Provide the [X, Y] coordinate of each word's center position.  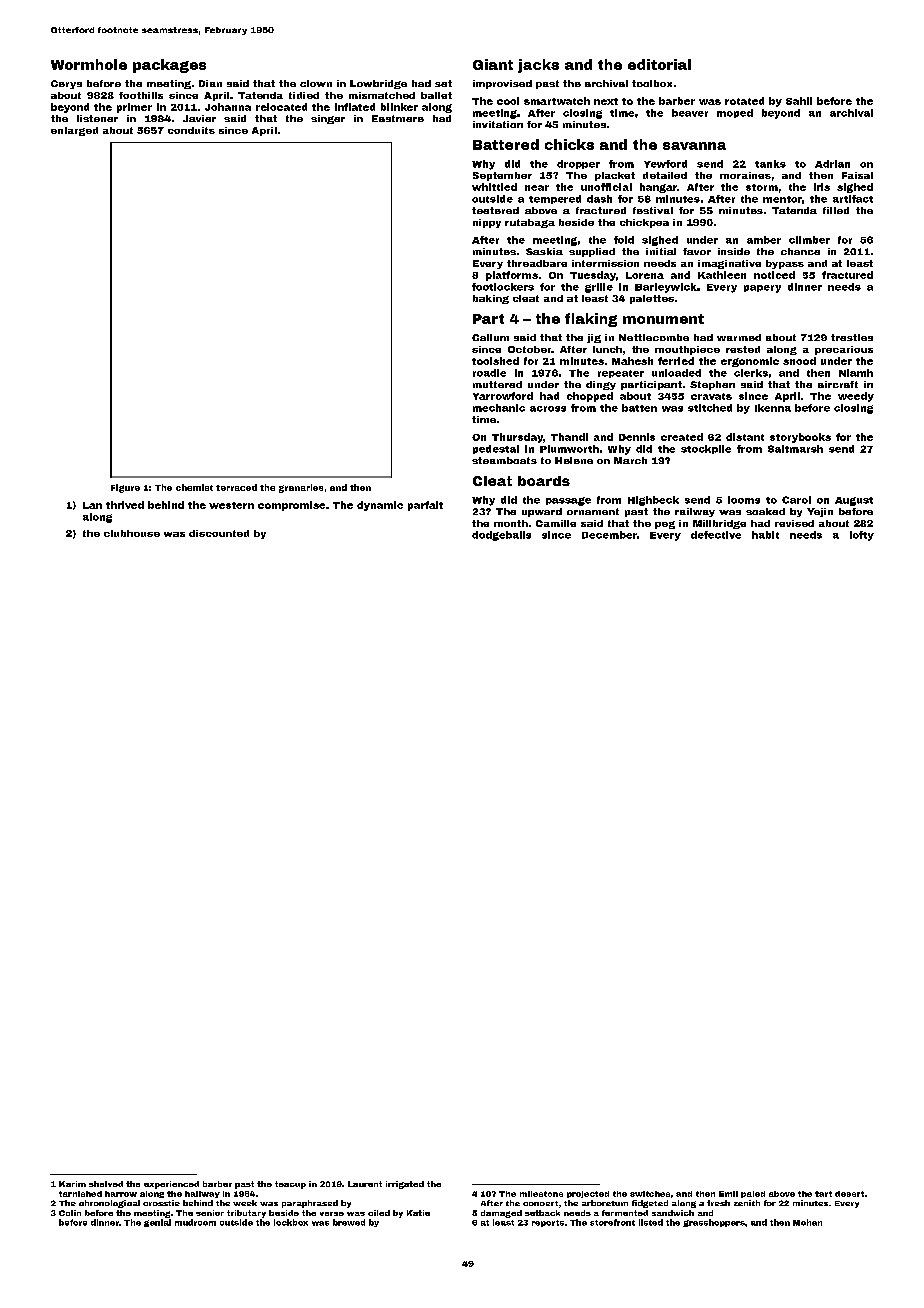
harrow [121, 1194]
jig [594, 338]
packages [169, 66]
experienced [171, 1185]
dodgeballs [501, 536]
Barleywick [666, 288]
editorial [659, 64]
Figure [125, 488]
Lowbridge [378, 84]
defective [716, 535]
